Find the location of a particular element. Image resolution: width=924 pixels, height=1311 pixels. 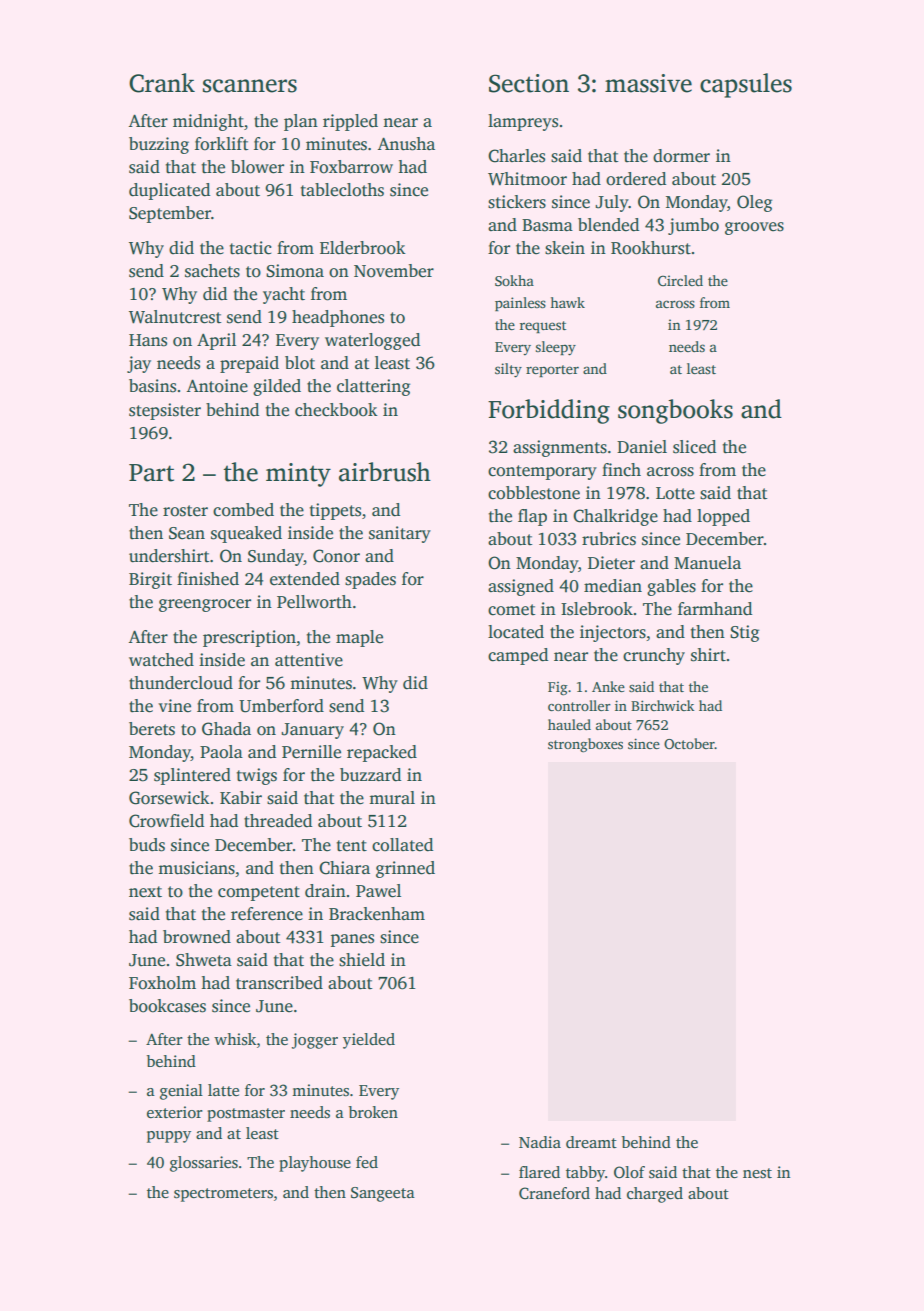

silty is located at coordinates (508, 370).
